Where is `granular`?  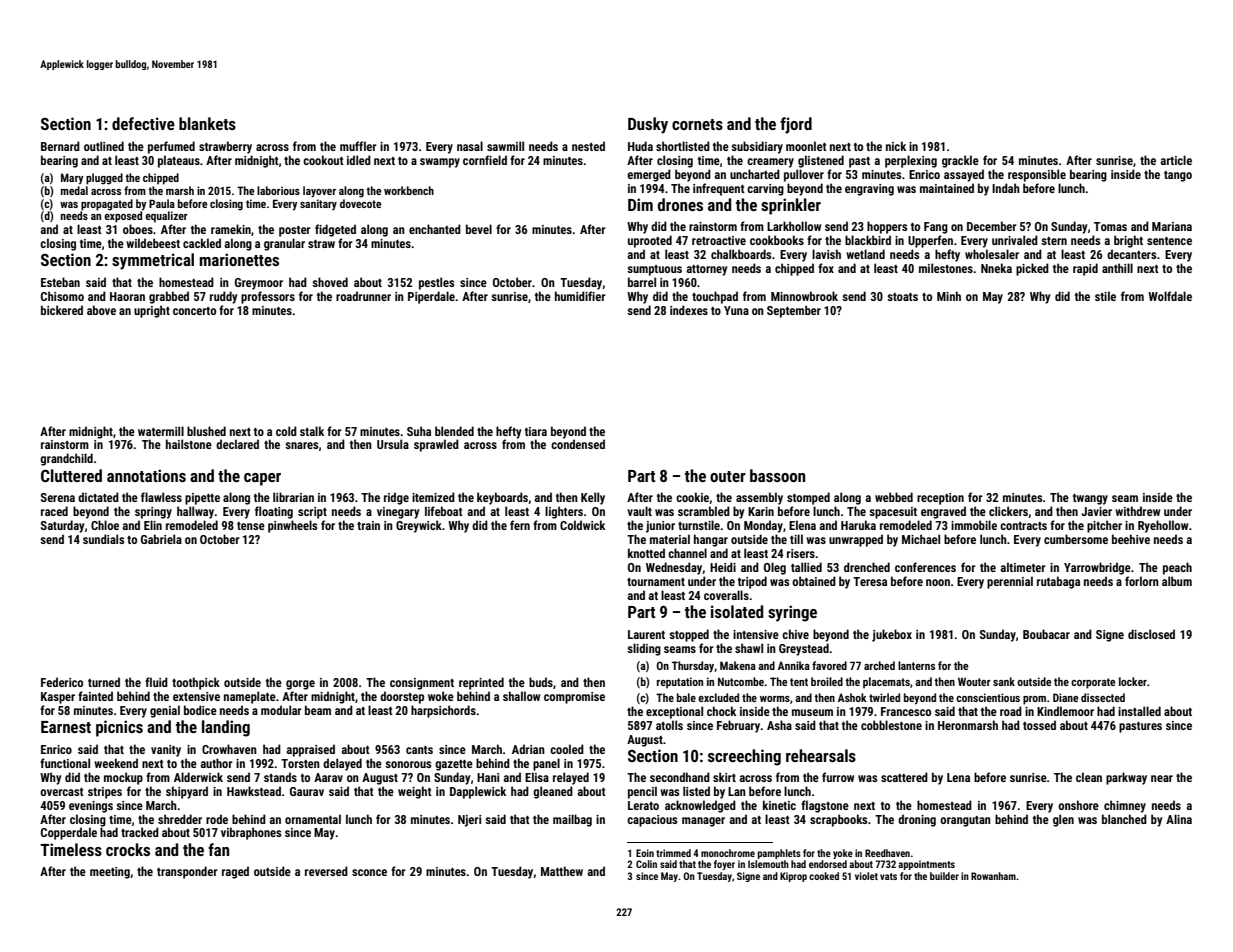 granular is located at coordinates (284, 244).
